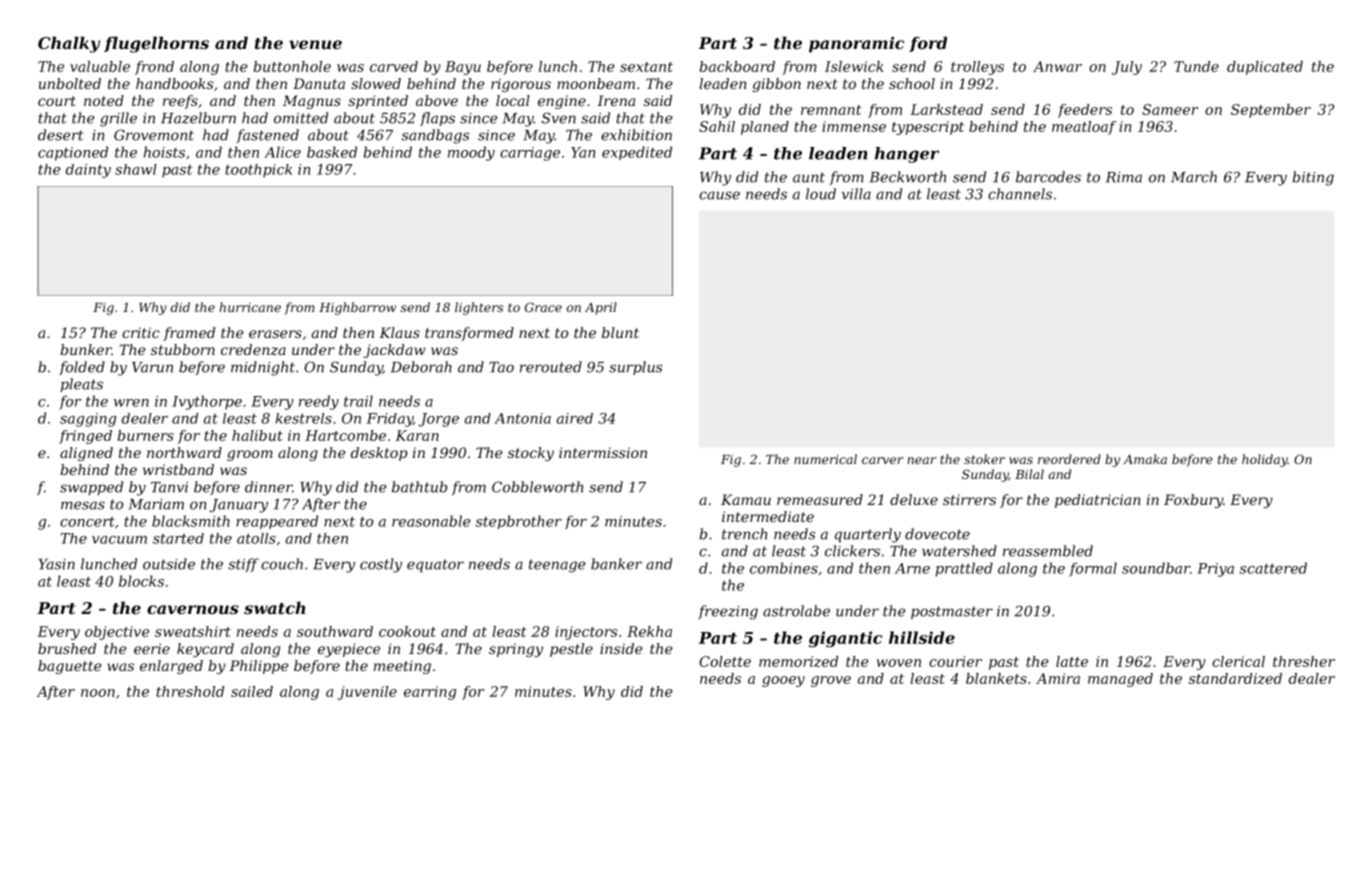  Describe the element at coordinates (57, 101) in the page. I see `court` at that location.
